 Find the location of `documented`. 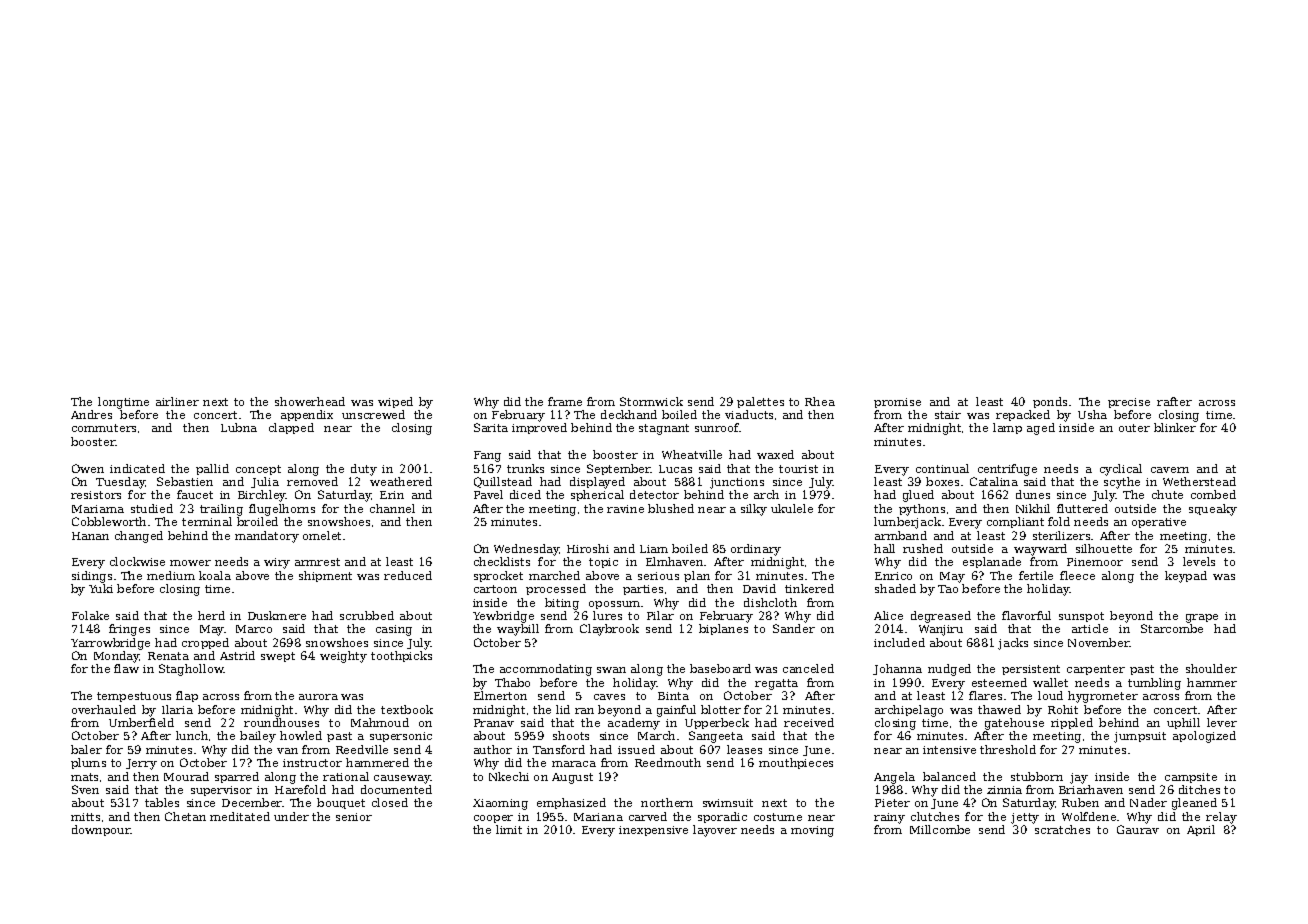

documented is located at coordinates (396, 789).
